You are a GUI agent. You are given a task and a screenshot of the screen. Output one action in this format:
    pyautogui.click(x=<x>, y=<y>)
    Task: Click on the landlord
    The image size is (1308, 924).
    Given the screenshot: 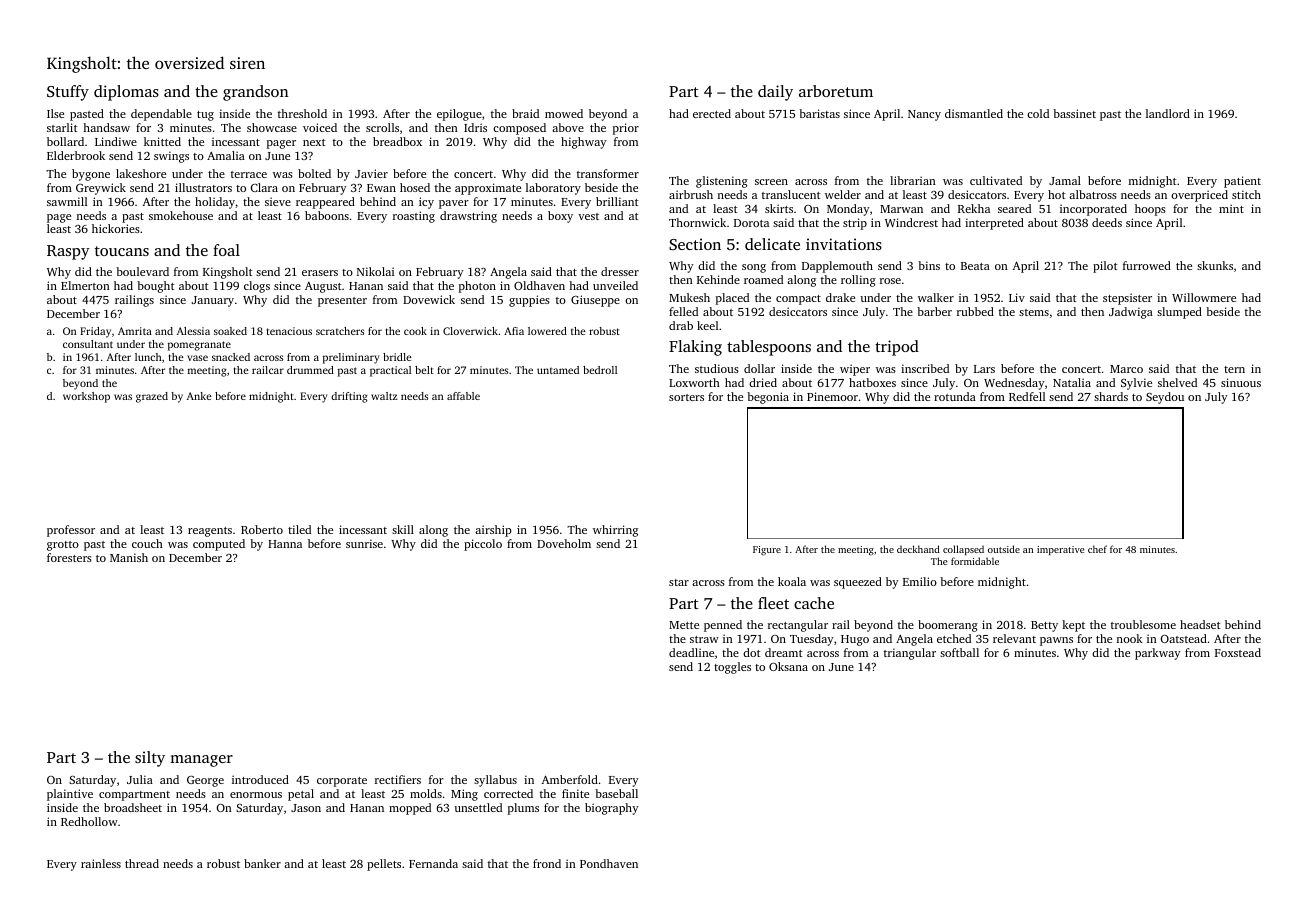 What is the action you would take?
    pyautogui.click(x=1168, y=113)
